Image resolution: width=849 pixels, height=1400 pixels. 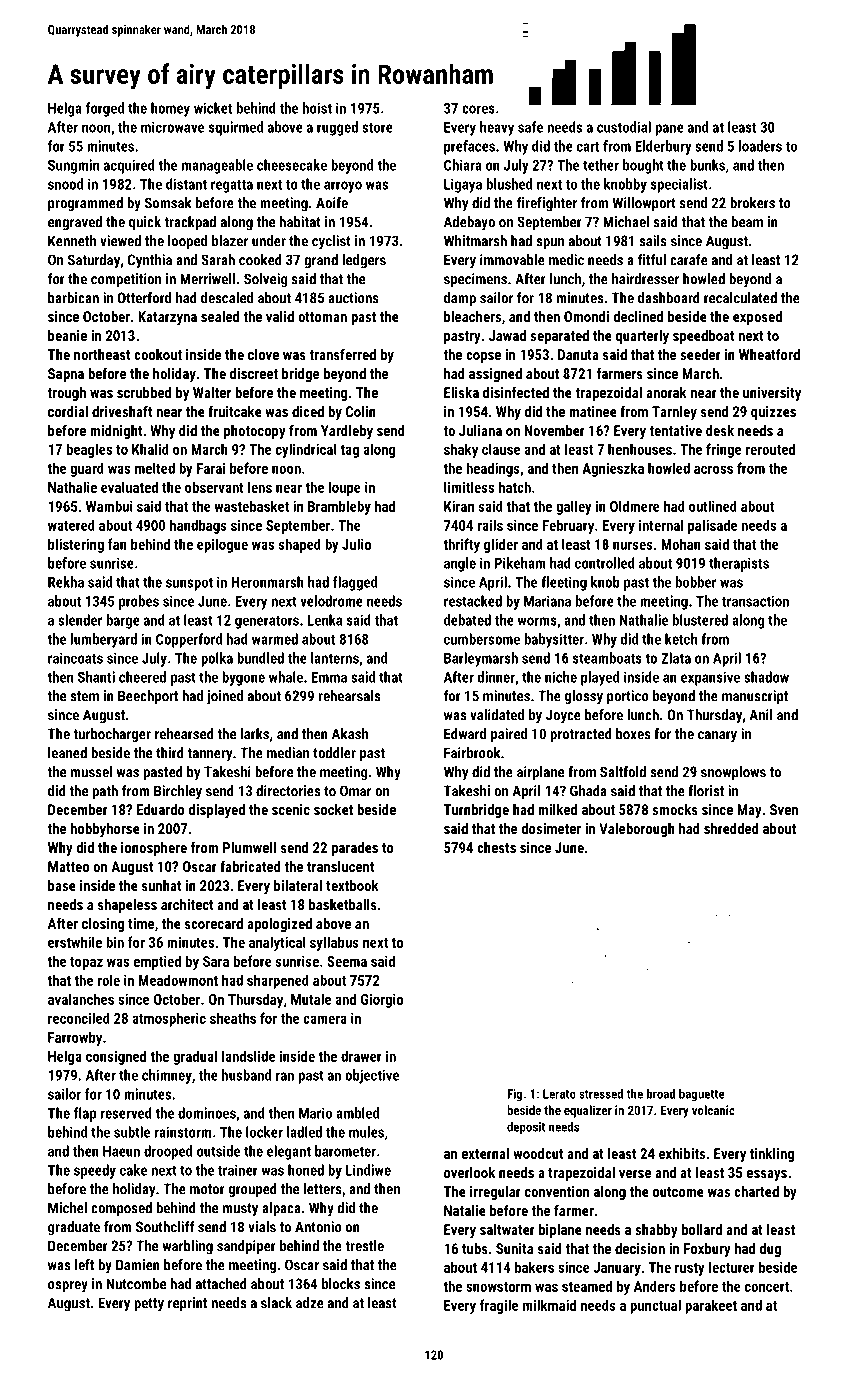 What do you see at coordinates (723, 450) in the image?
I see `fringe` at bounding box center [723, 450].
